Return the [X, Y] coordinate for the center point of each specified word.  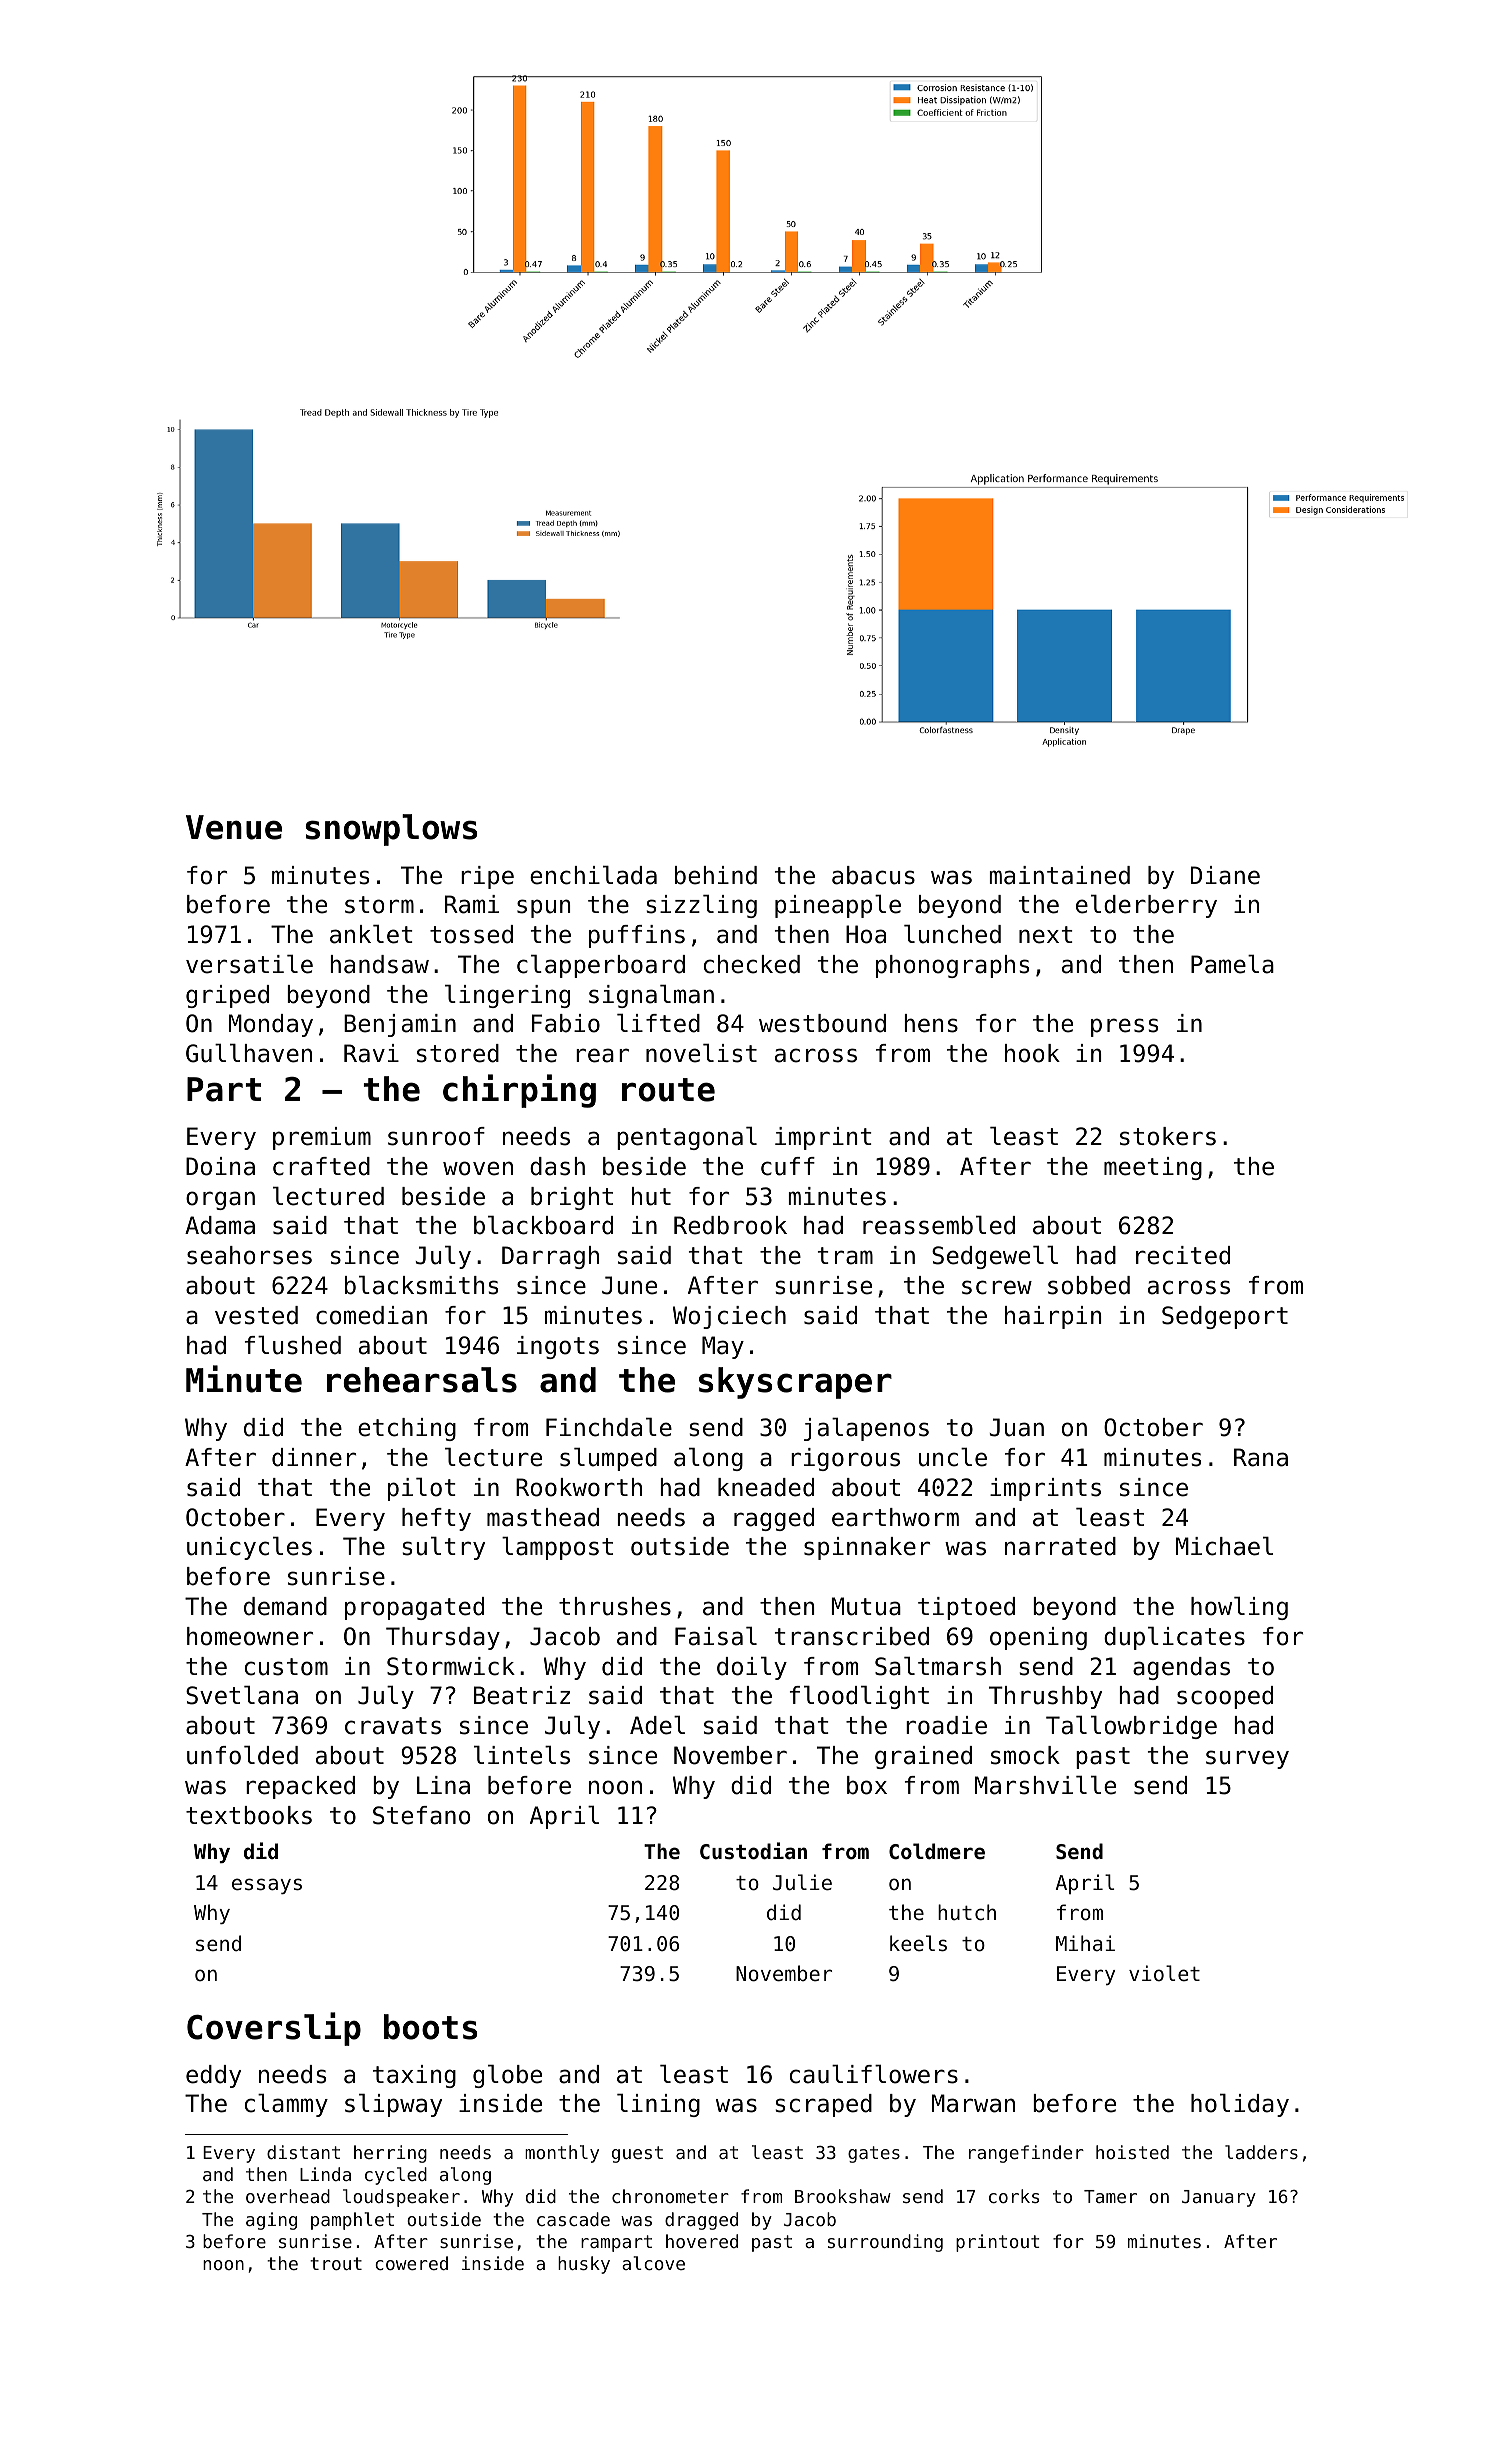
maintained [1060, 875]
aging [271, 2221]
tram [845, 1256]
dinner [314, 1457]
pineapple [838, 906]
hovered [702, 2241]
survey [1247, 1759]
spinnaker [867, 1548]
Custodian [753, 1851]
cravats [393, 1726]
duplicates [1174, 1638]
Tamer [1110, 2196]
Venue [234, 827]
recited [1183, 1255]
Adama [220, 1225]
